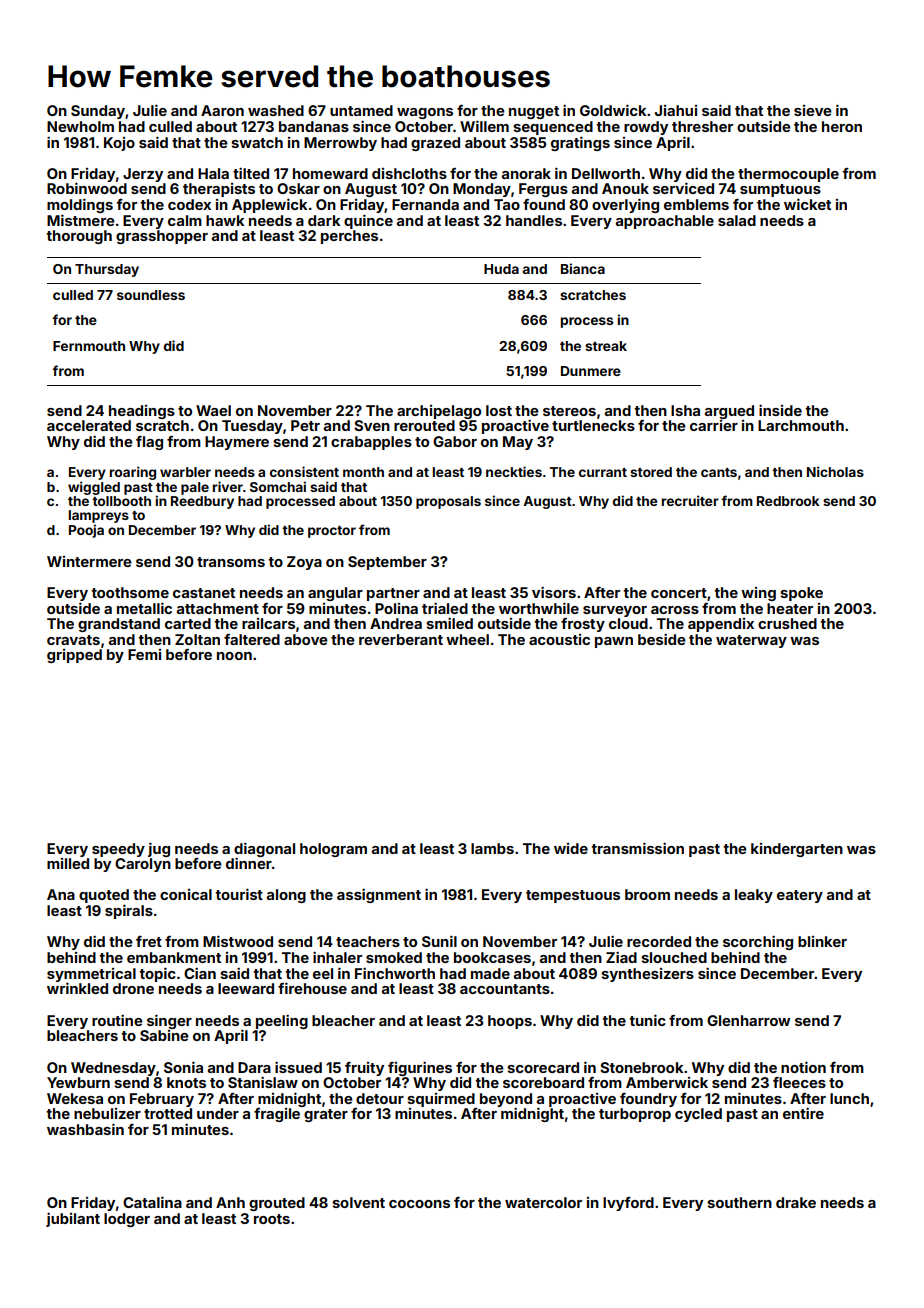  What do you see at coordinates (249, 863) in the screenshot?
I see `dinner` at bounding box center [249, 863].
